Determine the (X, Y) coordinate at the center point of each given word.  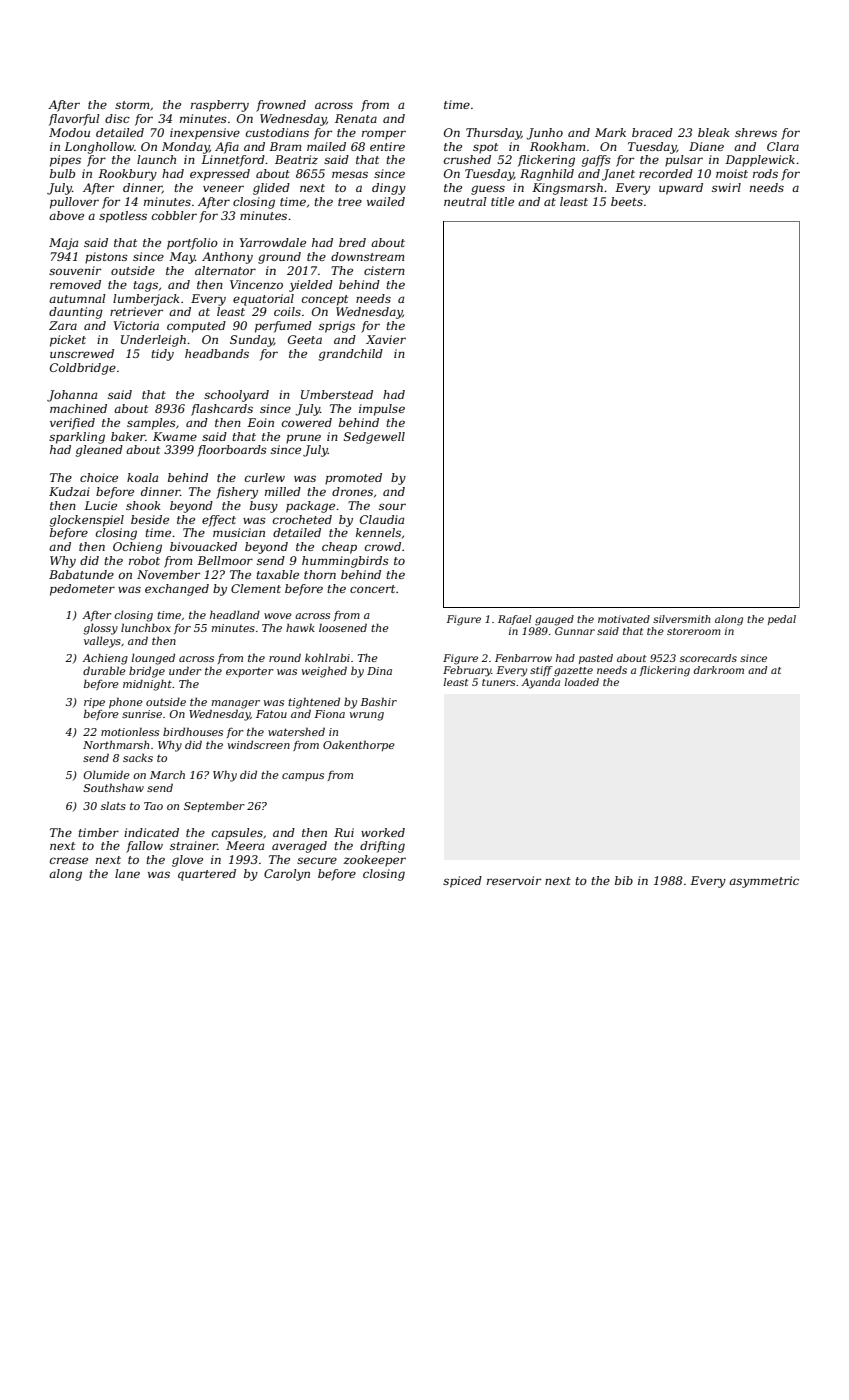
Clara (783, 146)
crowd (383, 546)
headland (235, 614)
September (214, 806)
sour (392, 506)
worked (383, 832)
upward (681, 189)
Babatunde (81, 574)
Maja (63, 244)
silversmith (682, 619)
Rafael (514, 620)
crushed (467, 159)
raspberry (220, 106)
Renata (356, 118)
